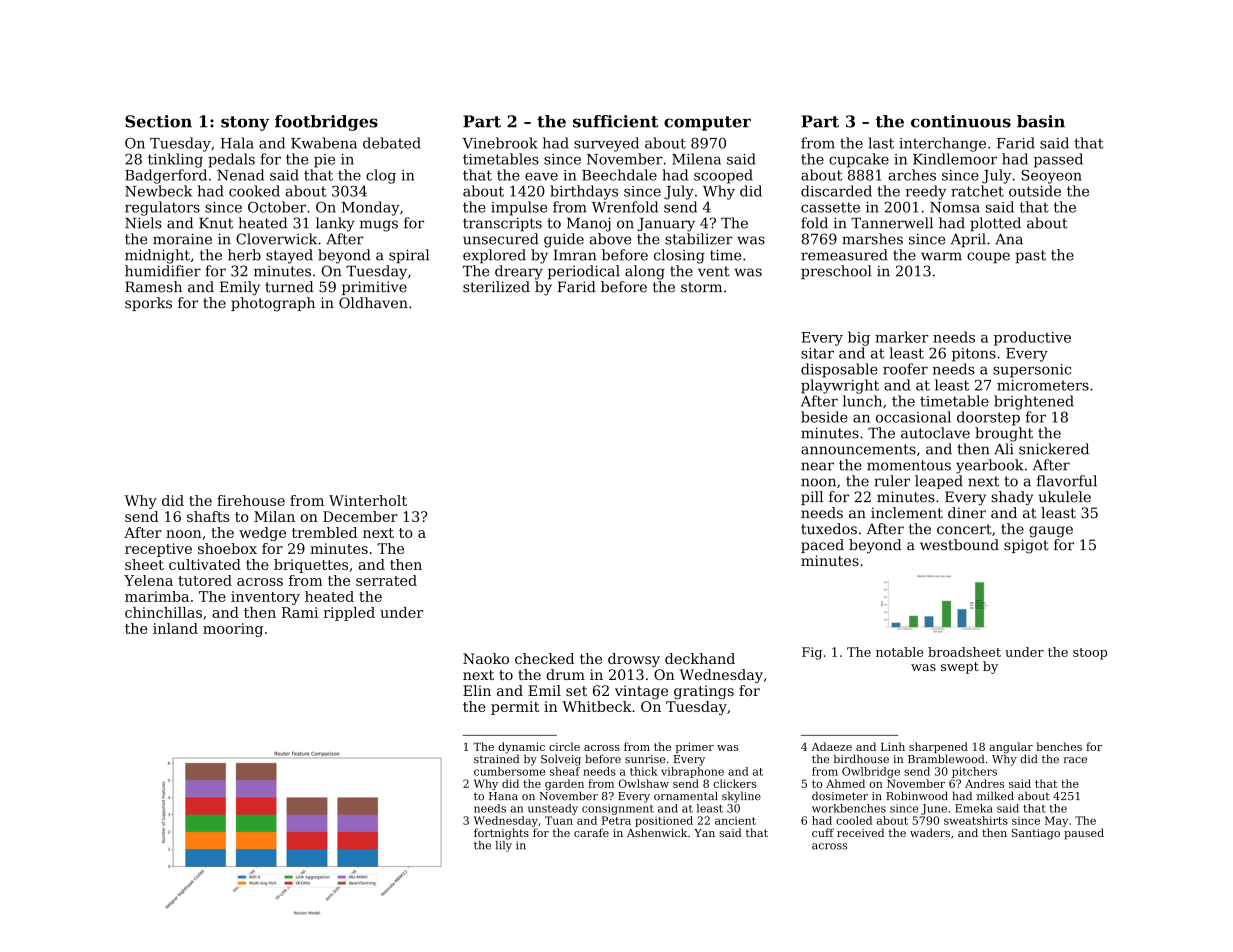  What do you see at coordinates (501, 834) in the page?
I see `fortnights` at bounding box center [501, 834].
